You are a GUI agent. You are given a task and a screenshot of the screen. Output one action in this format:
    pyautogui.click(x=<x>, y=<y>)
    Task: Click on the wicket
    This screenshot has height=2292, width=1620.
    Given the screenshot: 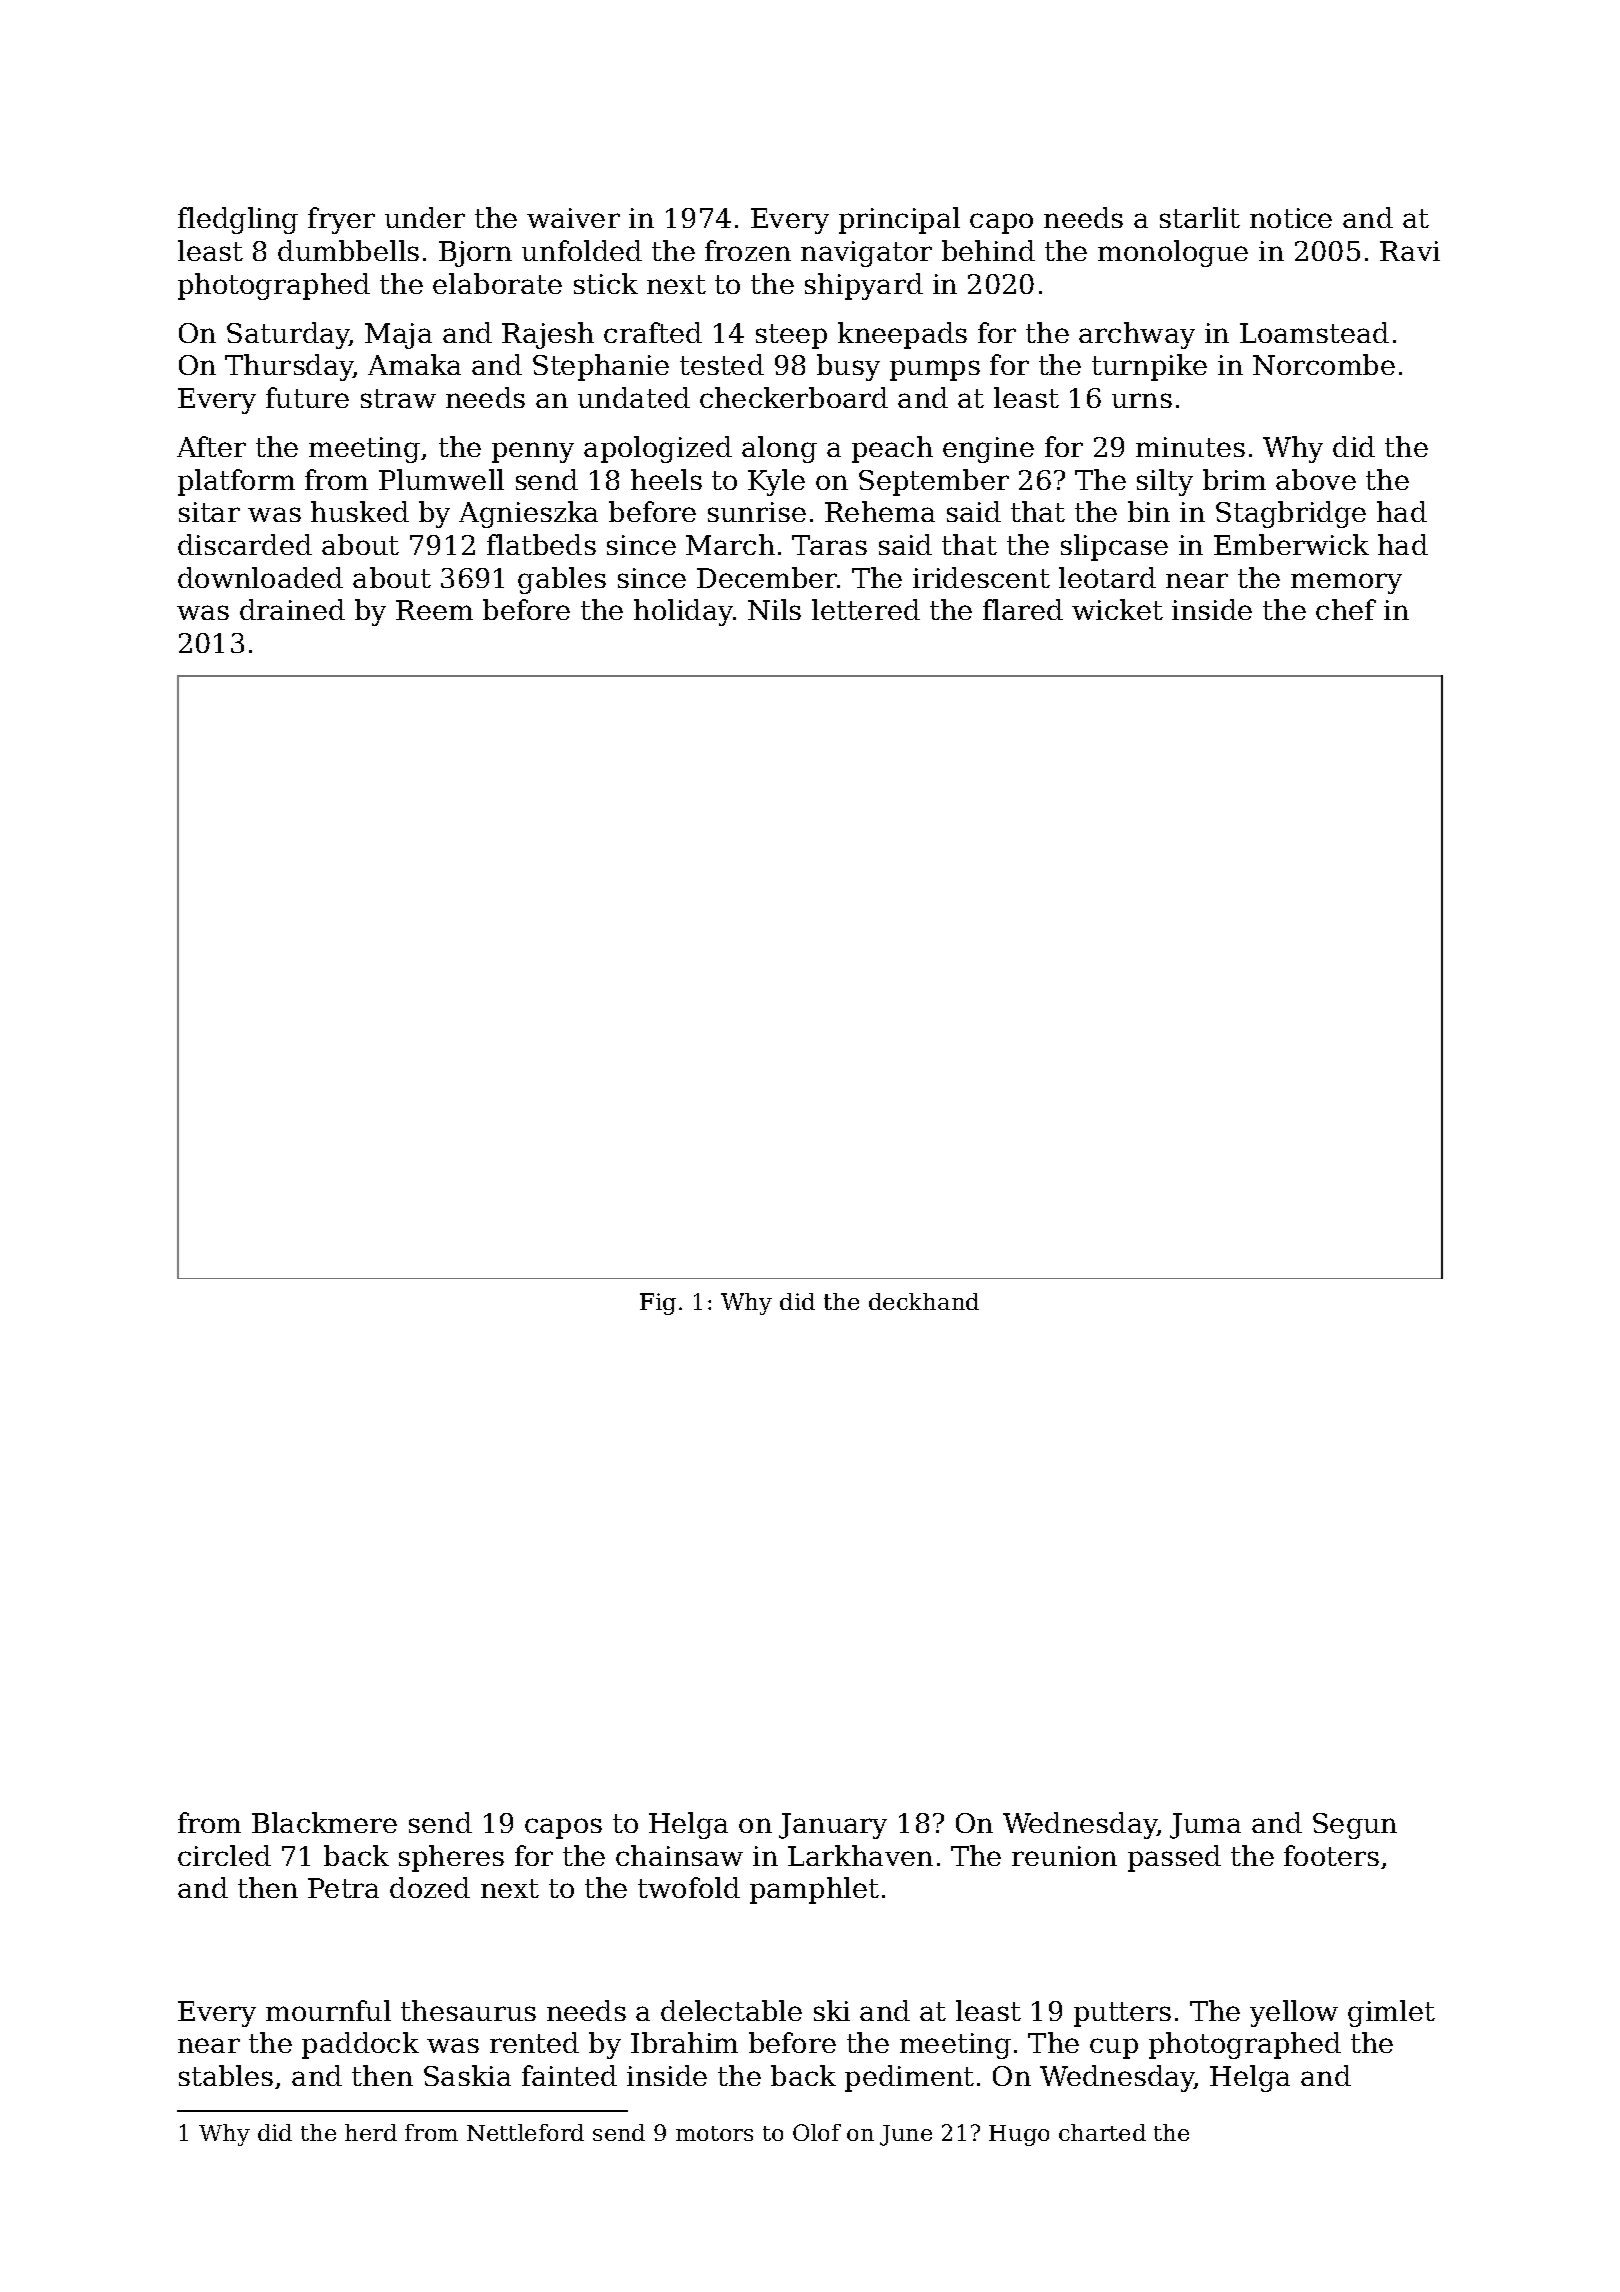 What is the action you would take?
    pyautogui.click(x=1117, y=609)
